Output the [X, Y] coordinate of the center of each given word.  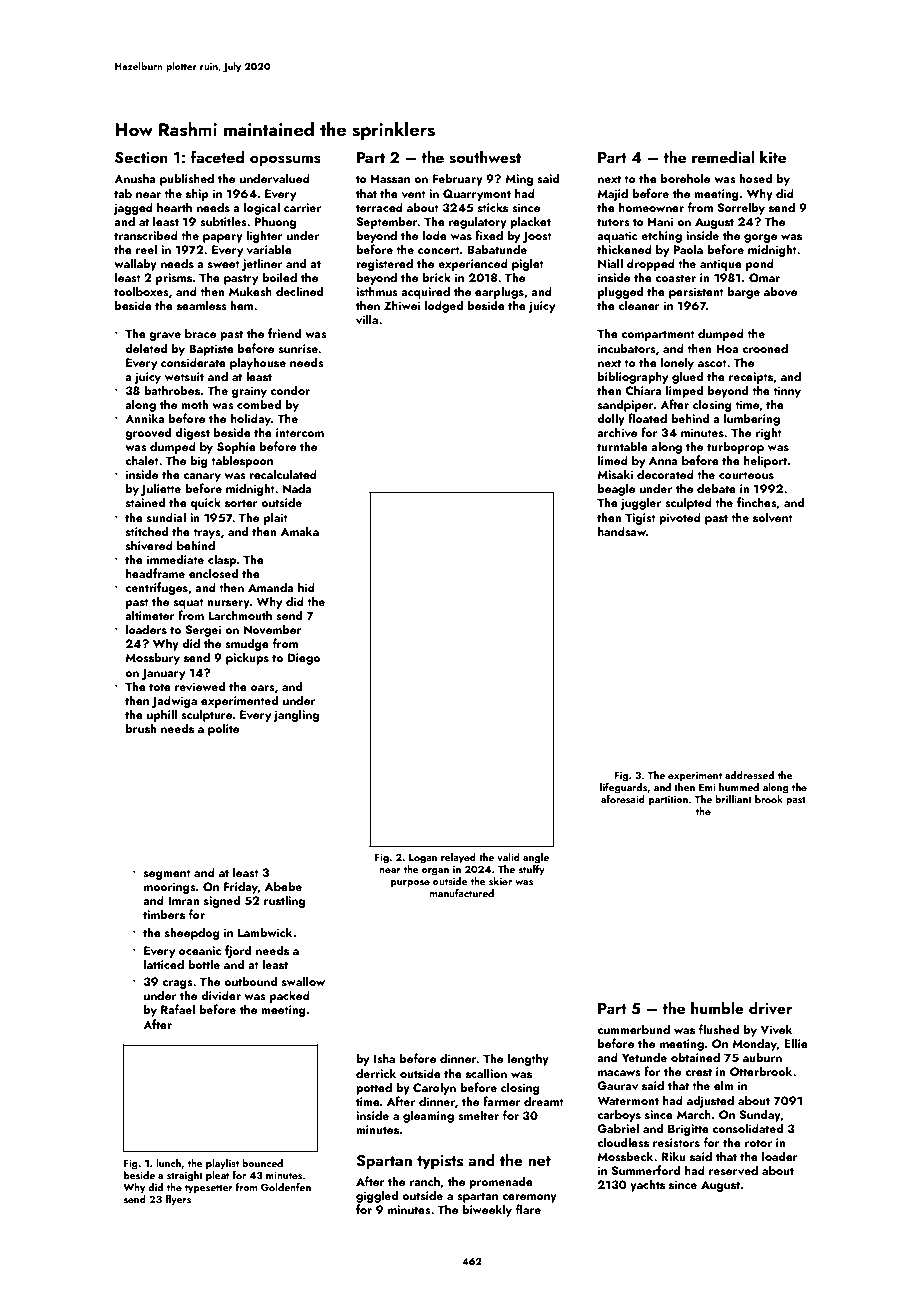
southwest [485, 157]
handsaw [622, 531]
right [769, 433]
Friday [241, 887]
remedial [723, 157]
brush [141, 728]
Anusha [135, 178]
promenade [501, 1182]
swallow [303, 981]
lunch [168, 1163]
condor [290, 390]
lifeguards [623, 788]
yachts [647, 1185]
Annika [145, 418]
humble [717, 1008]
